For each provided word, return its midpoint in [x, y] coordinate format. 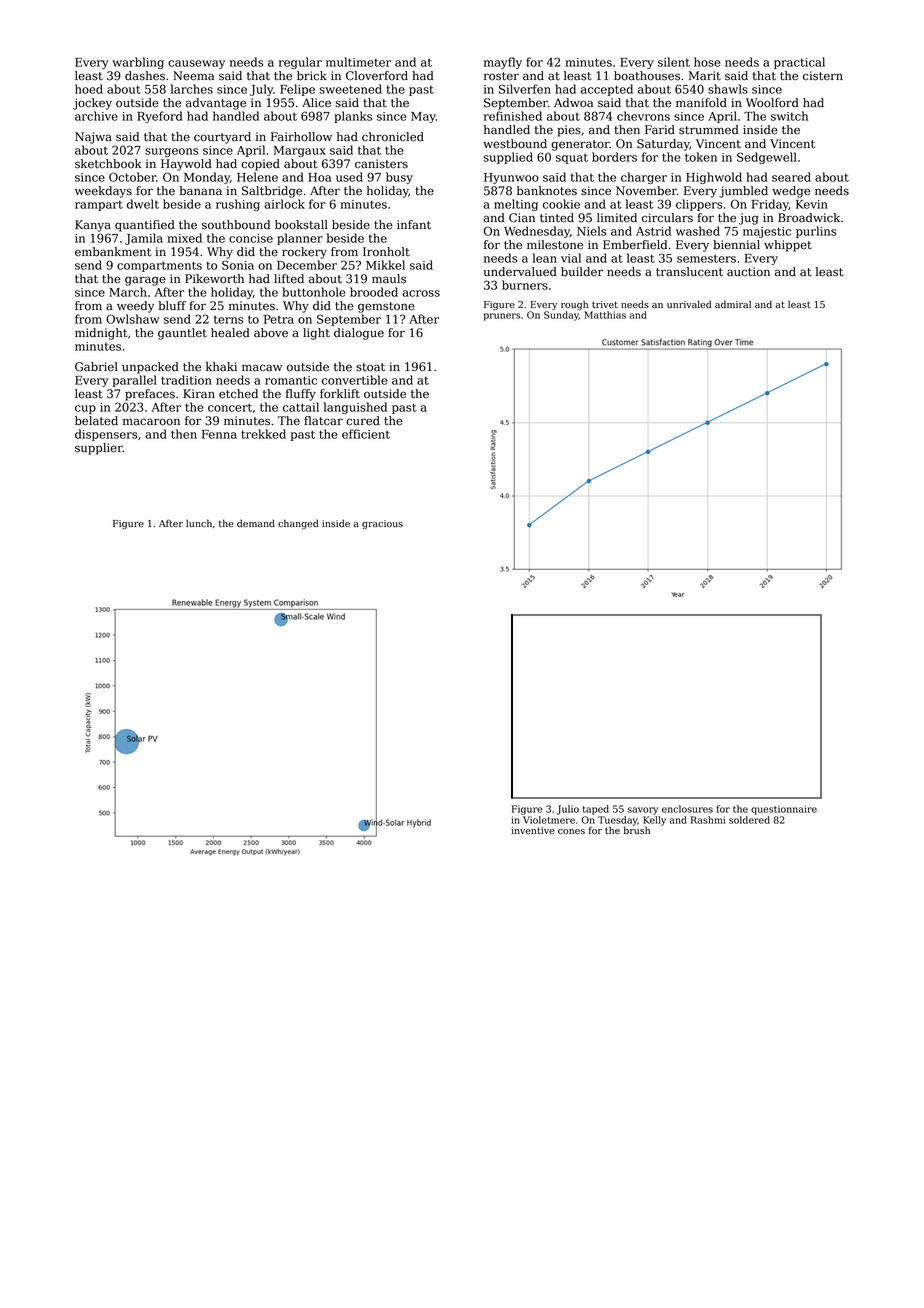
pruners [502, 317]
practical [799, 63]
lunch [199, 523]
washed [698, 231]
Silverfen [525, 89]
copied [260, 165]
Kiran [199, 394]
